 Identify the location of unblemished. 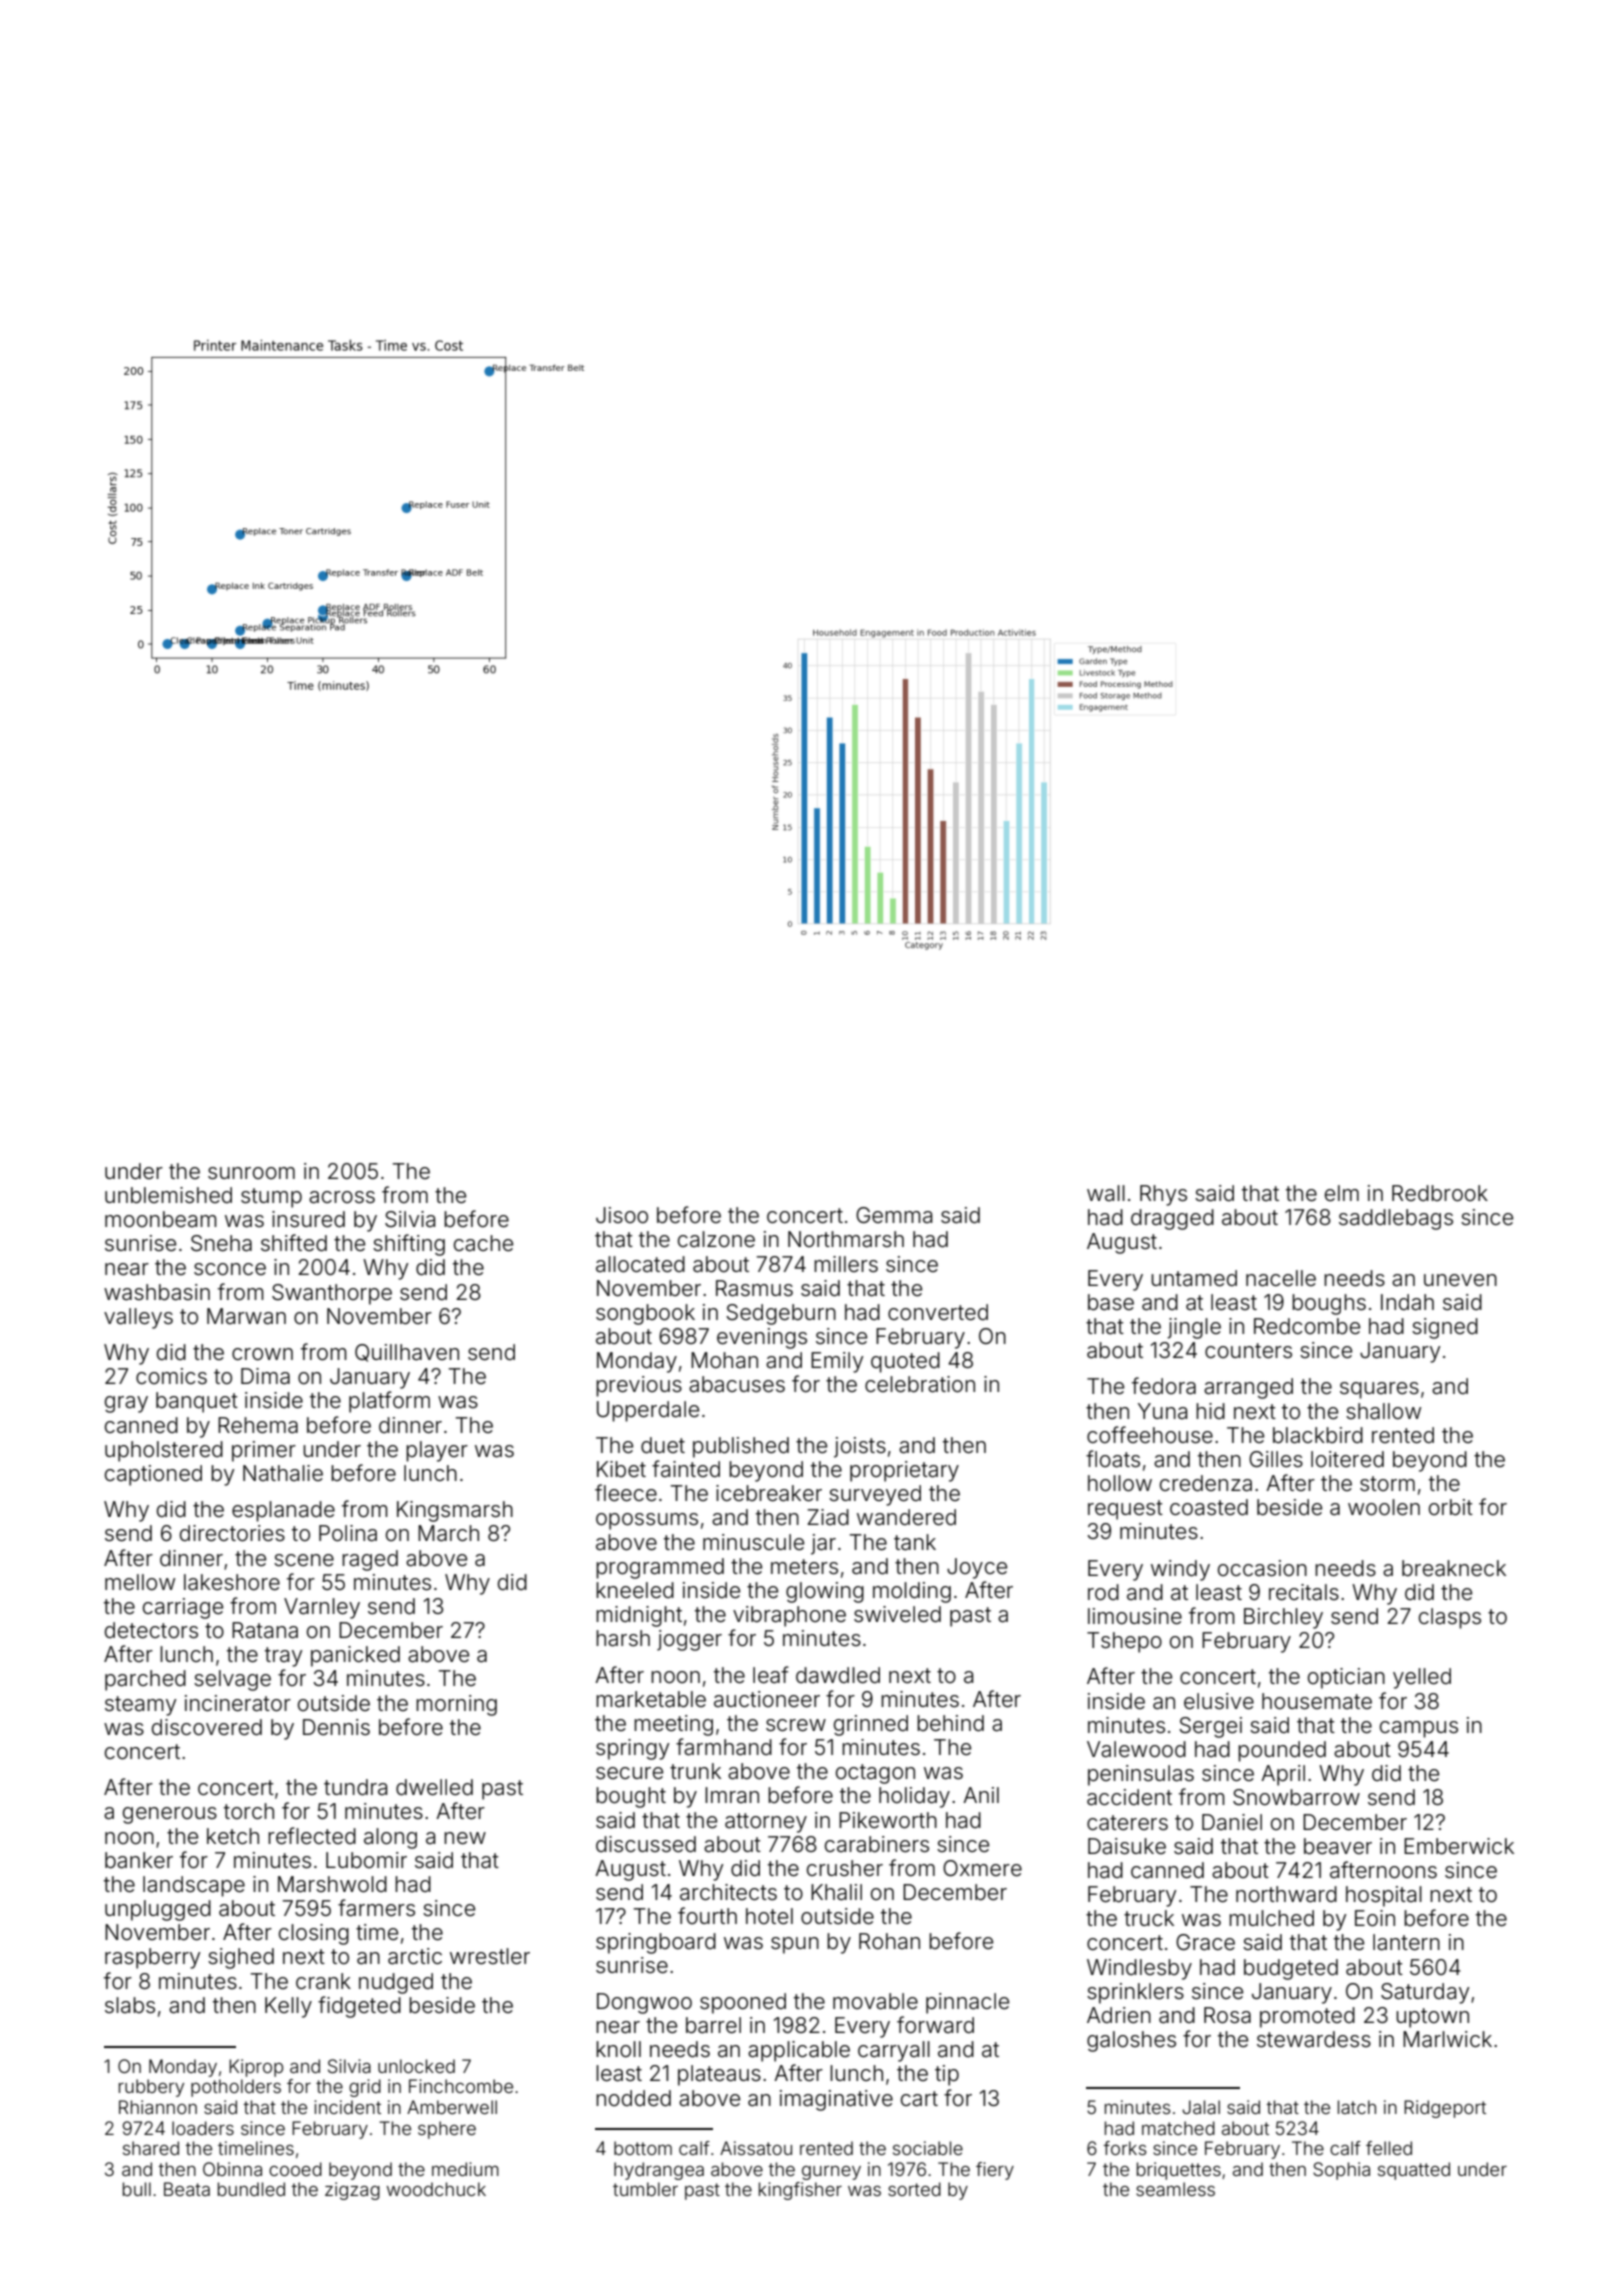
(168, 1195).
